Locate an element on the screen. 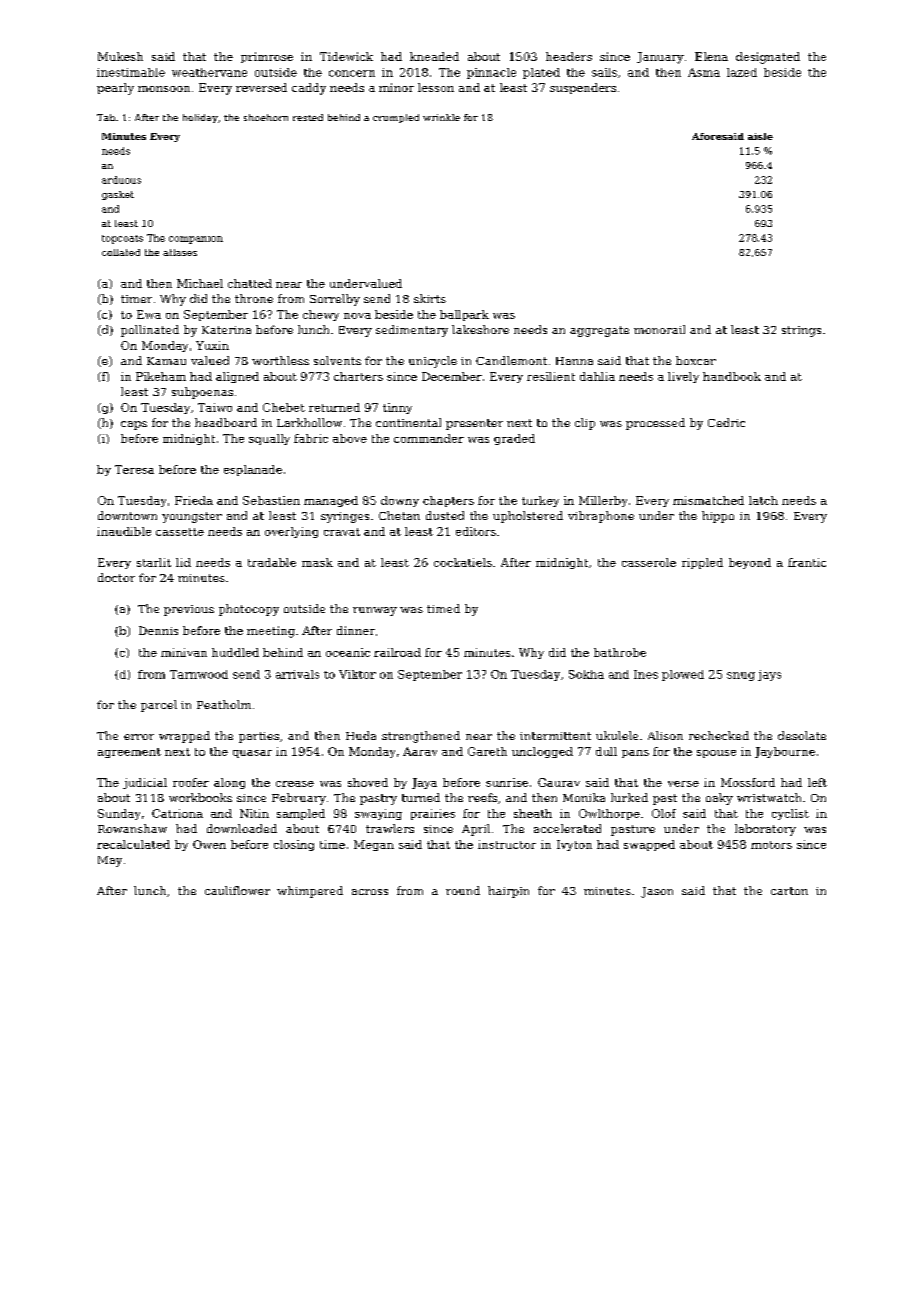  Elena is located at coordinates (711, 56).
